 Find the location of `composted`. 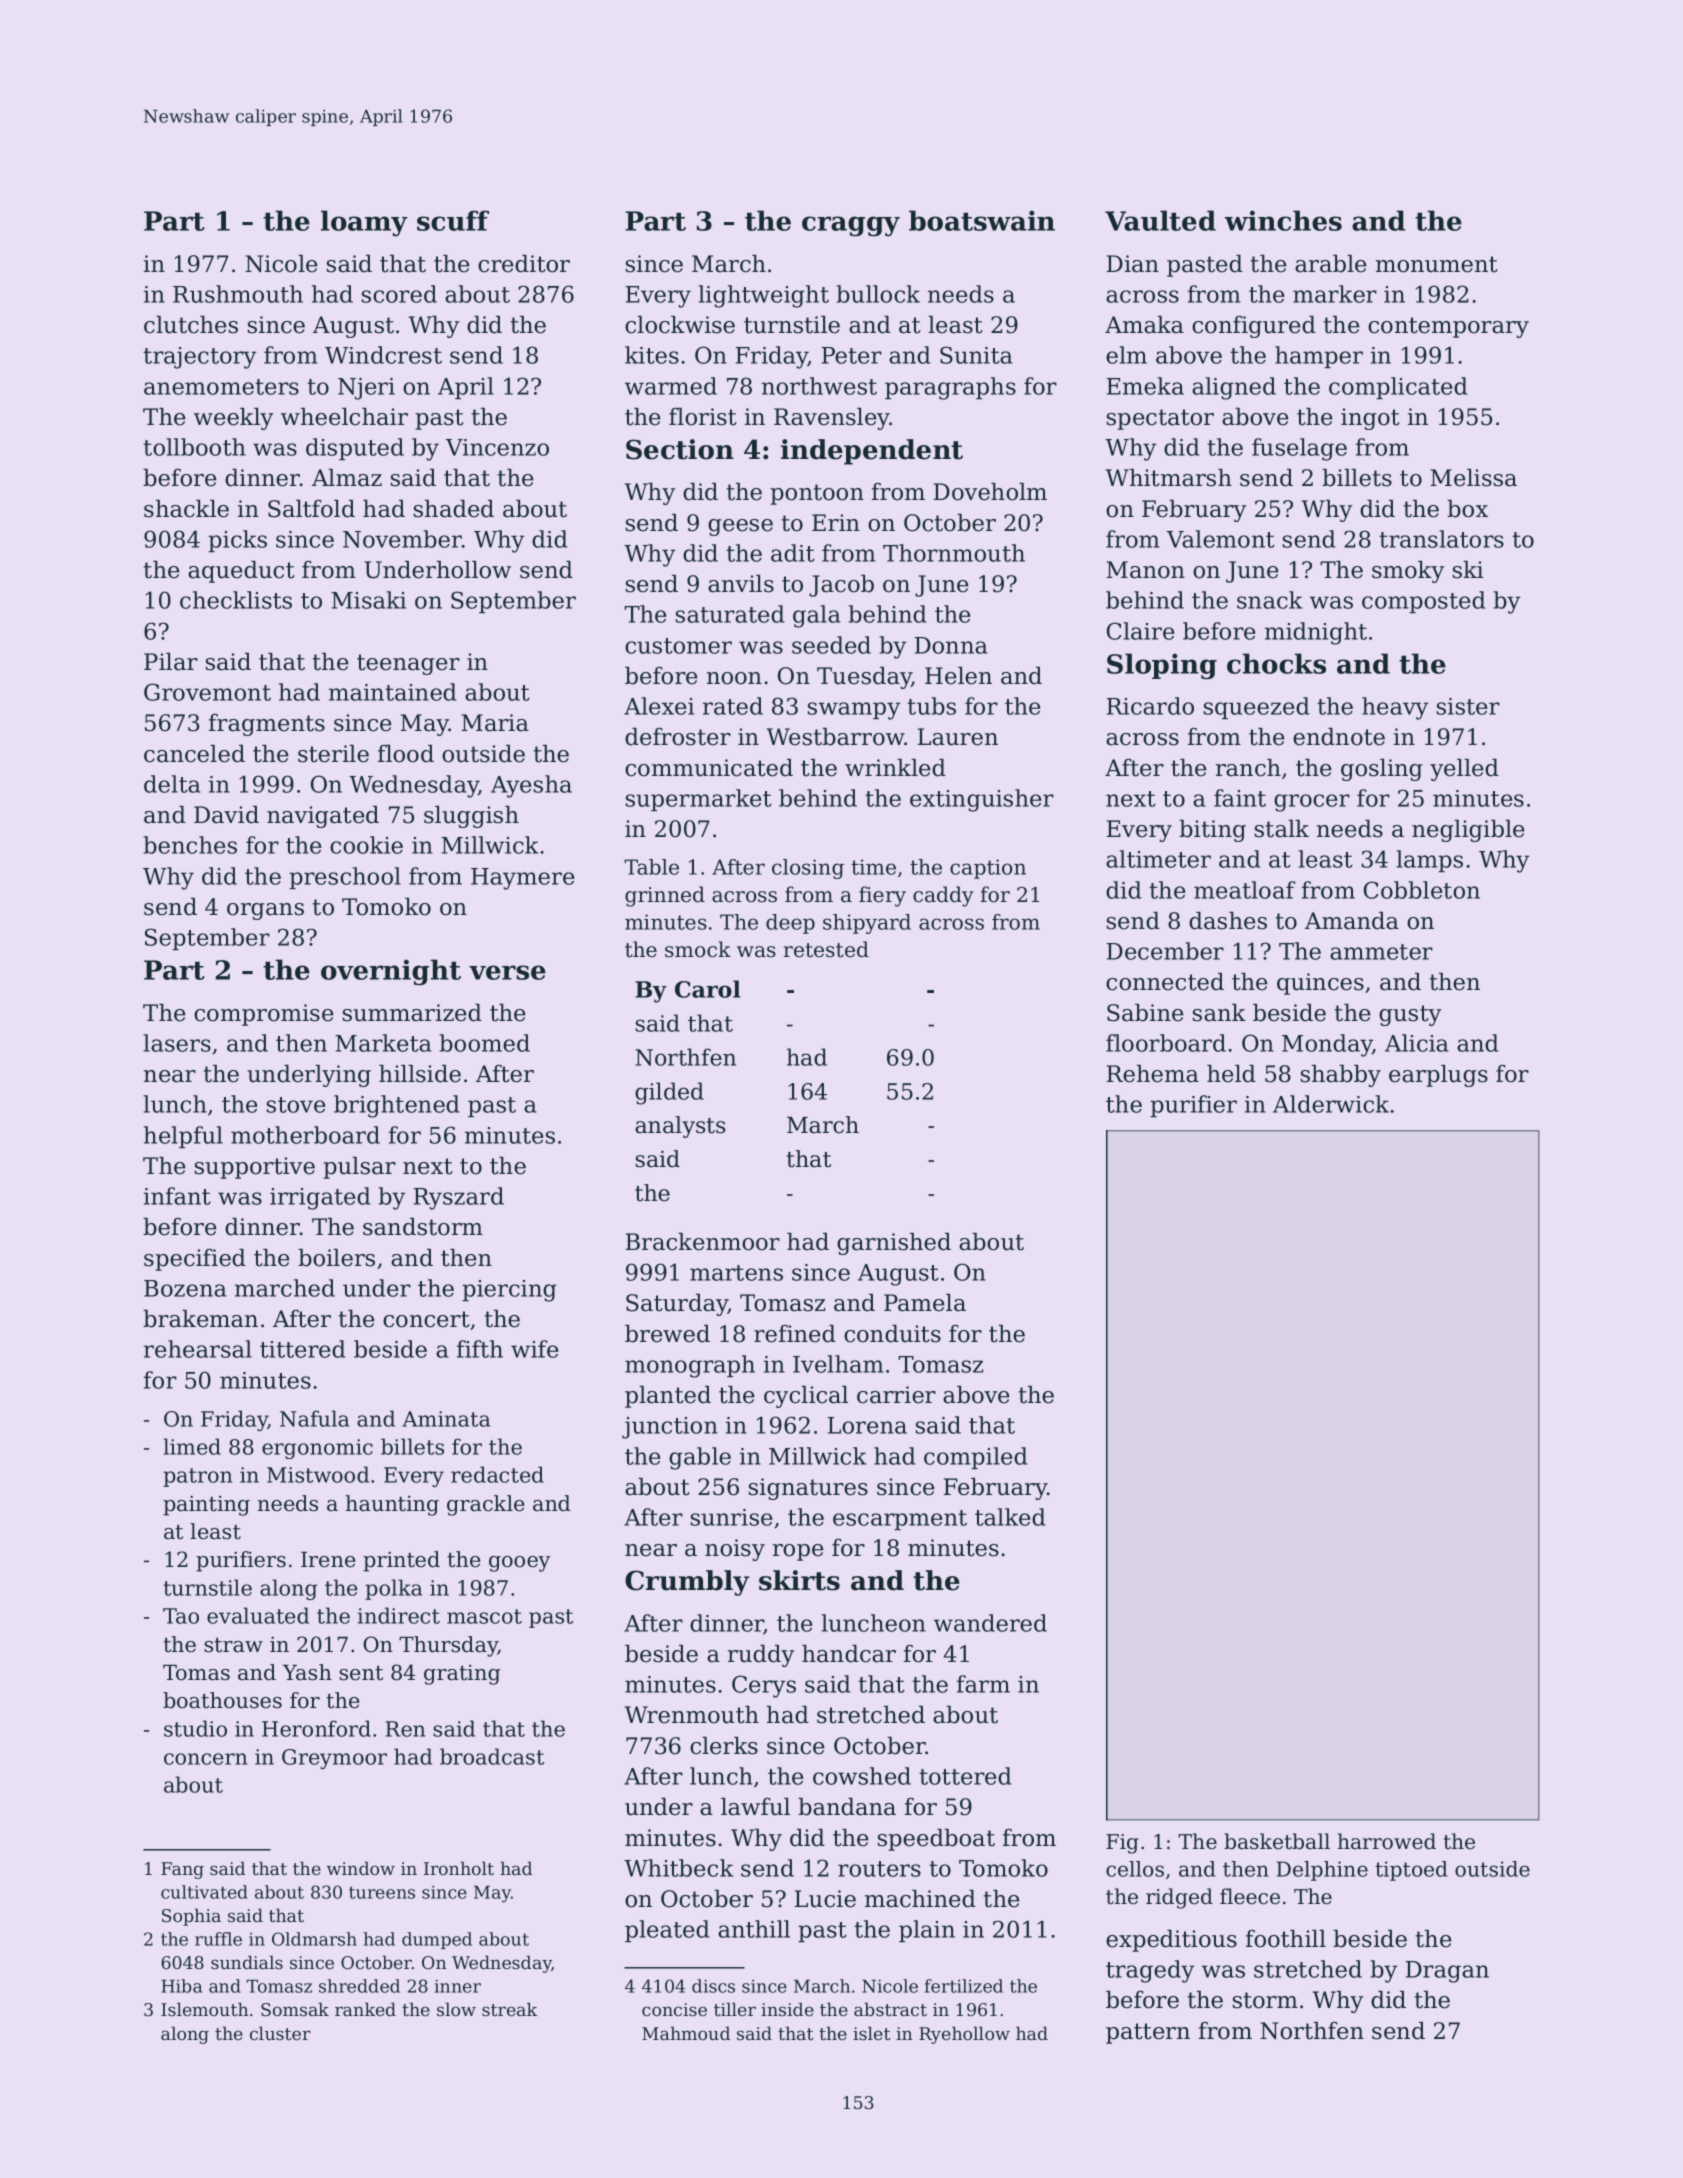

composted is located at coordinates (1423, 602).
